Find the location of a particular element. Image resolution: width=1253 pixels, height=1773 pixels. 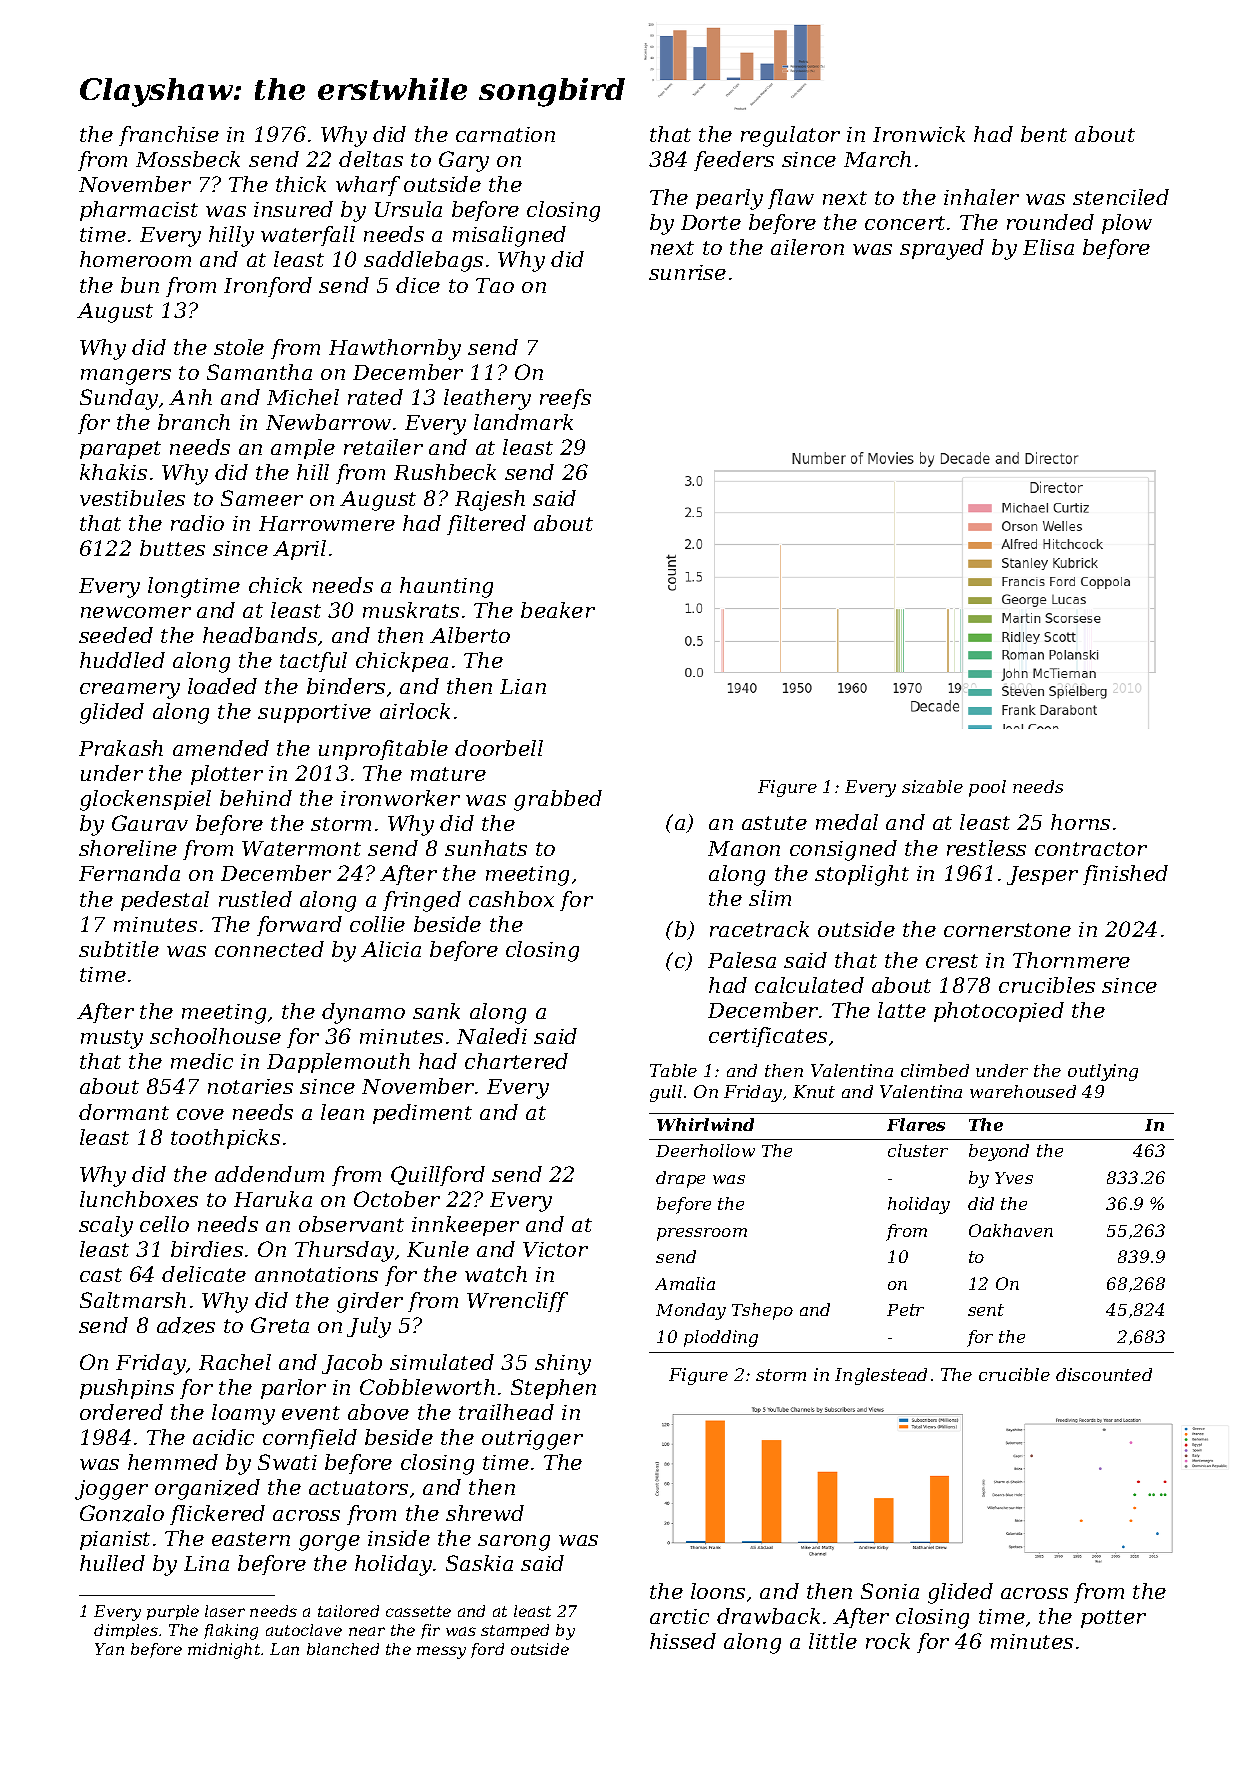

sprayed is located at coordinates (942, 249).
